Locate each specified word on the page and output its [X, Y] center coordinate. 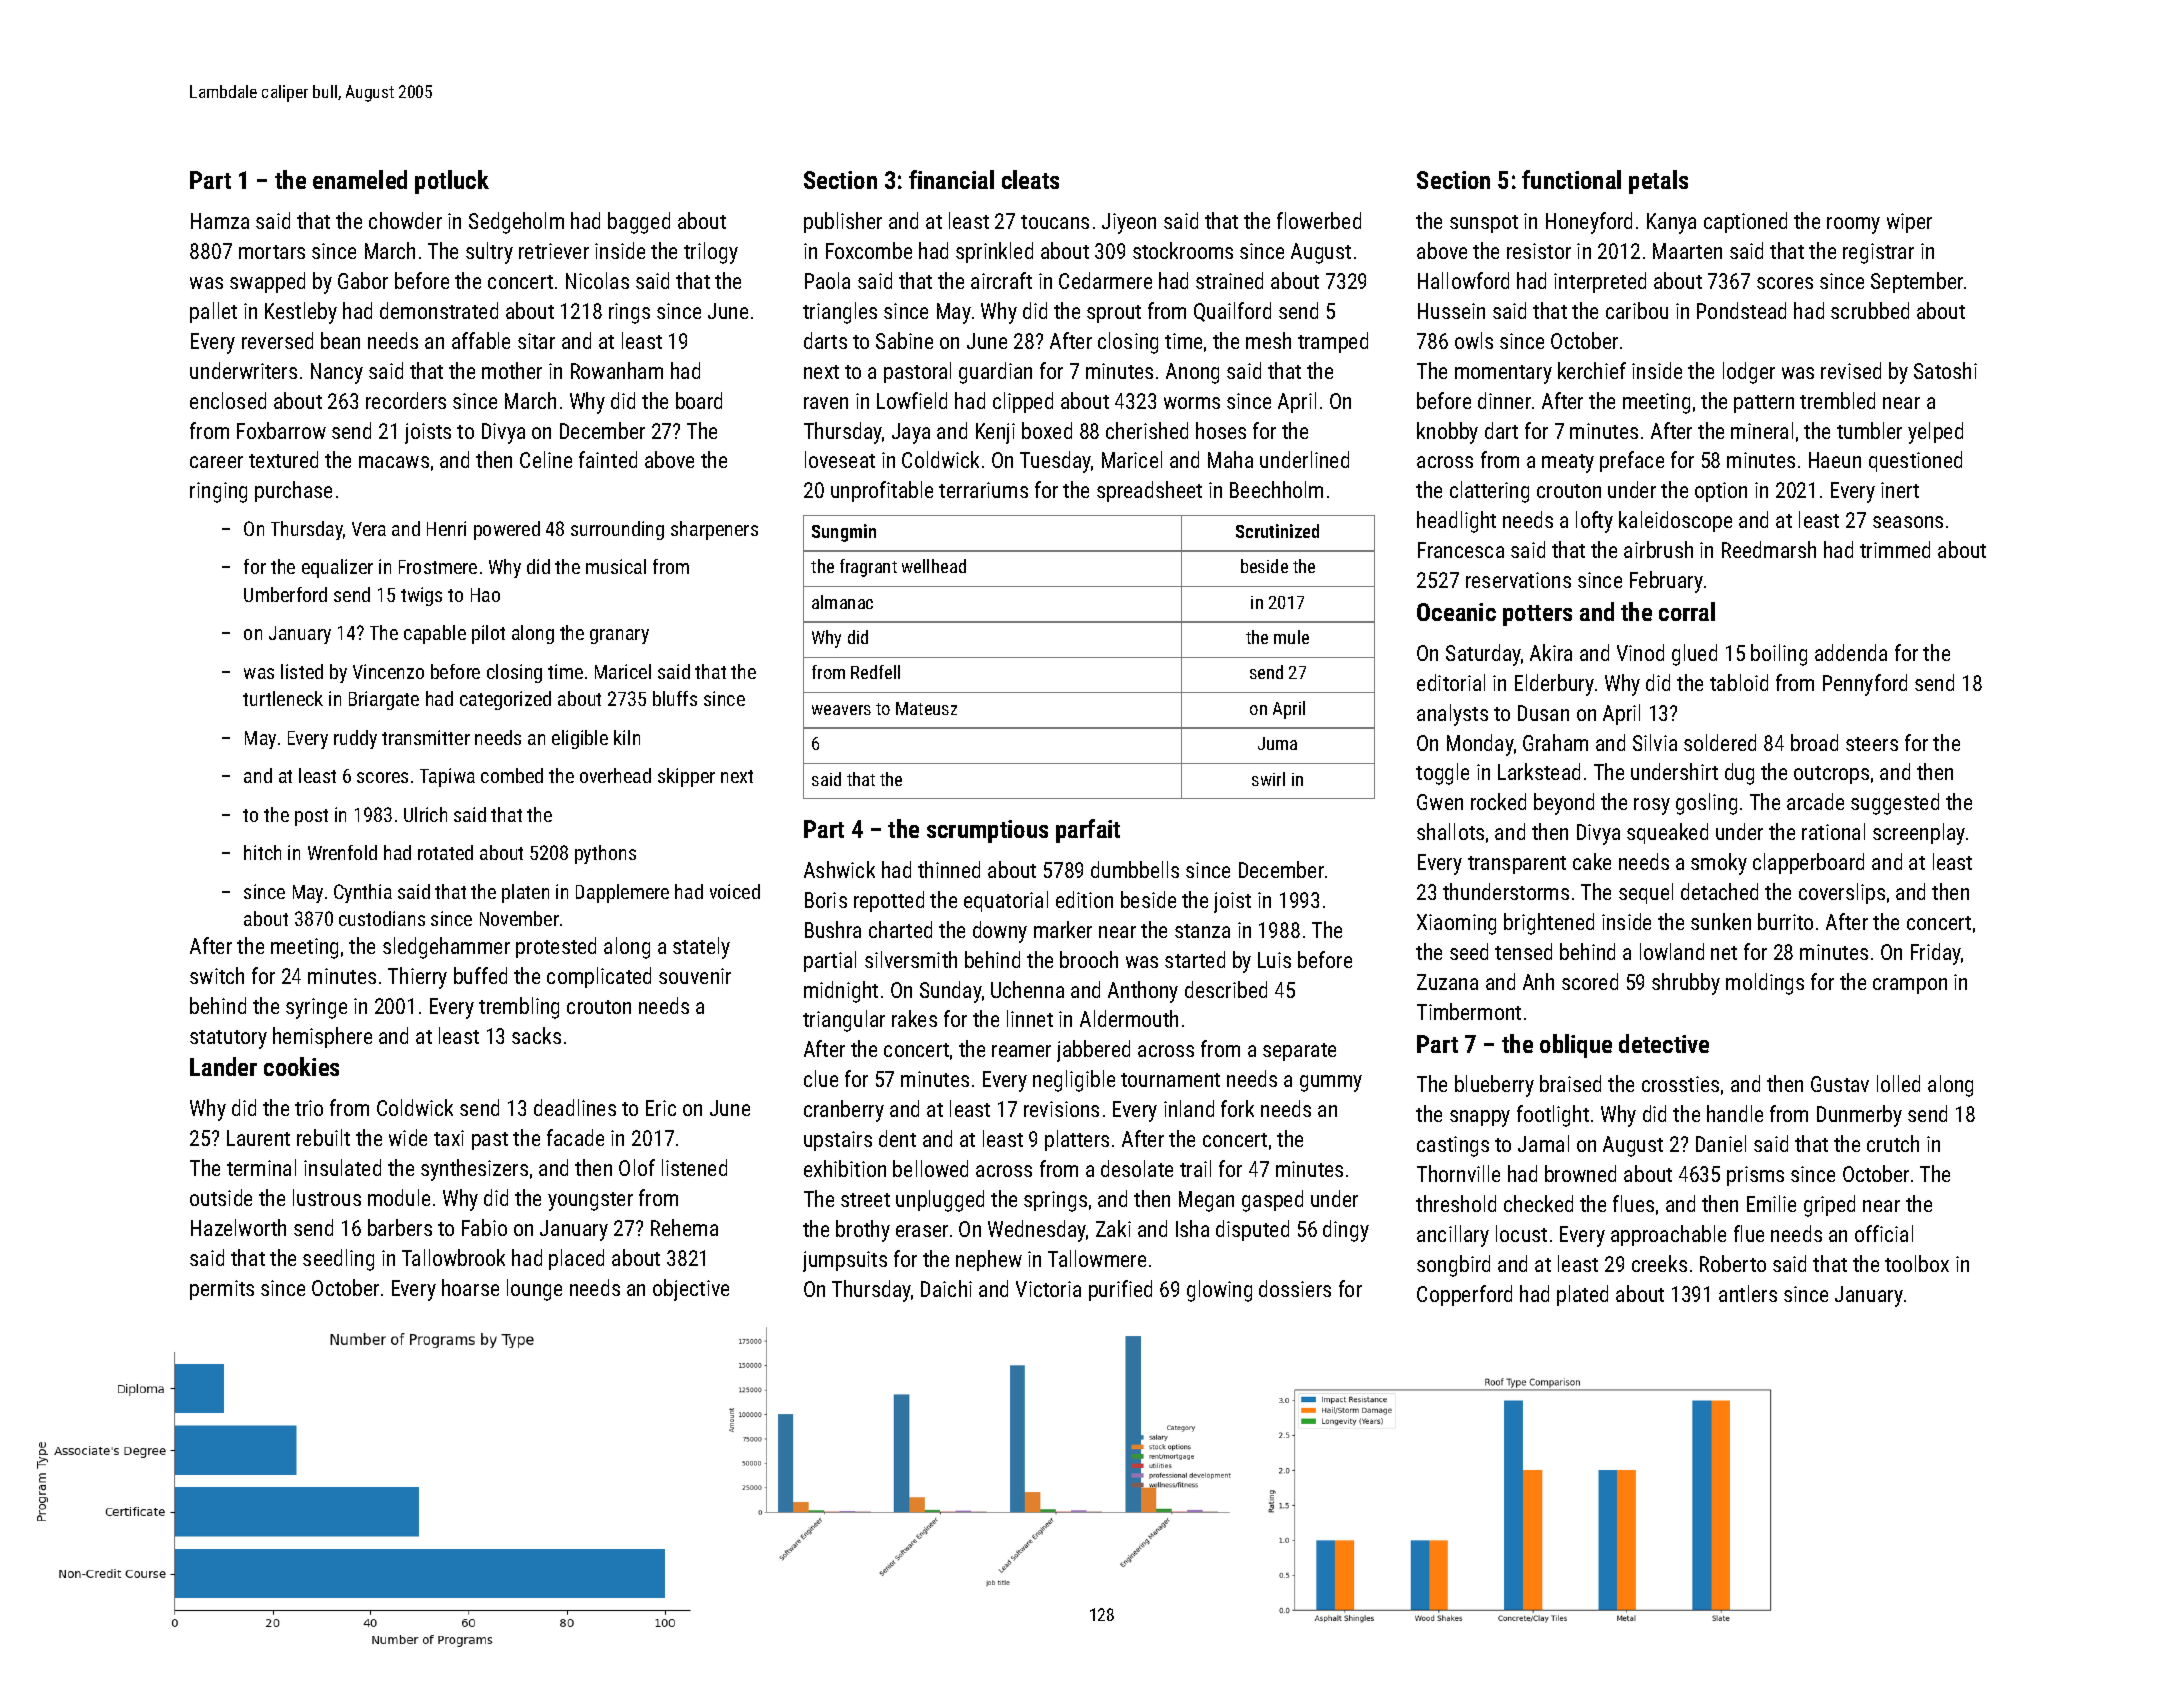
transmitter [426, 737]
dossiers [1295, 1288]
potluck [452, 182]
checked [1538, 1203]
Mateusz [926, 708]
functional [1571, 179]
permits [222, 1290]
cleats [1030, 179]
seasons [1908, 522]
